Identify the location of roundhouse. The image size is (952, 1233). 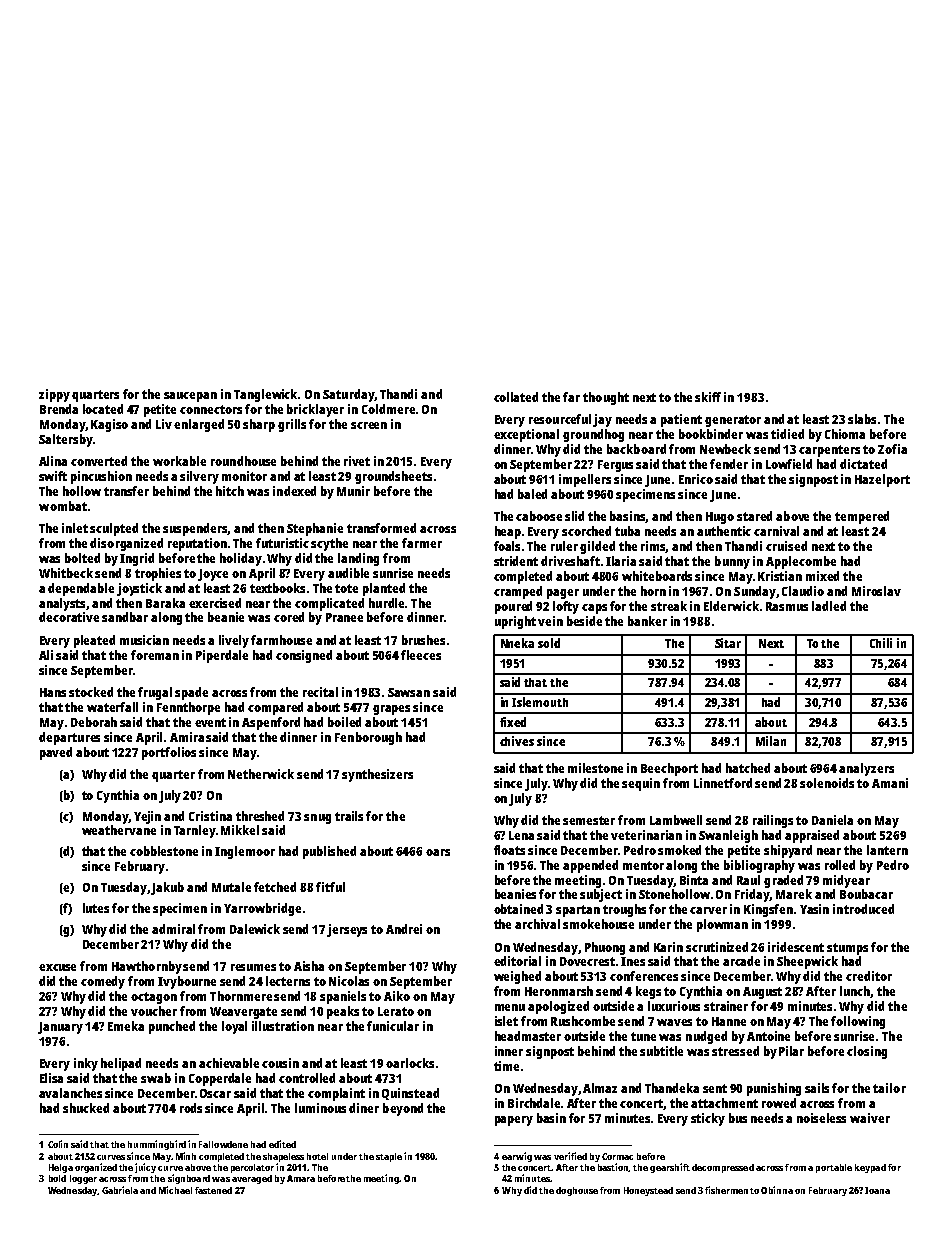
(243, 461).
